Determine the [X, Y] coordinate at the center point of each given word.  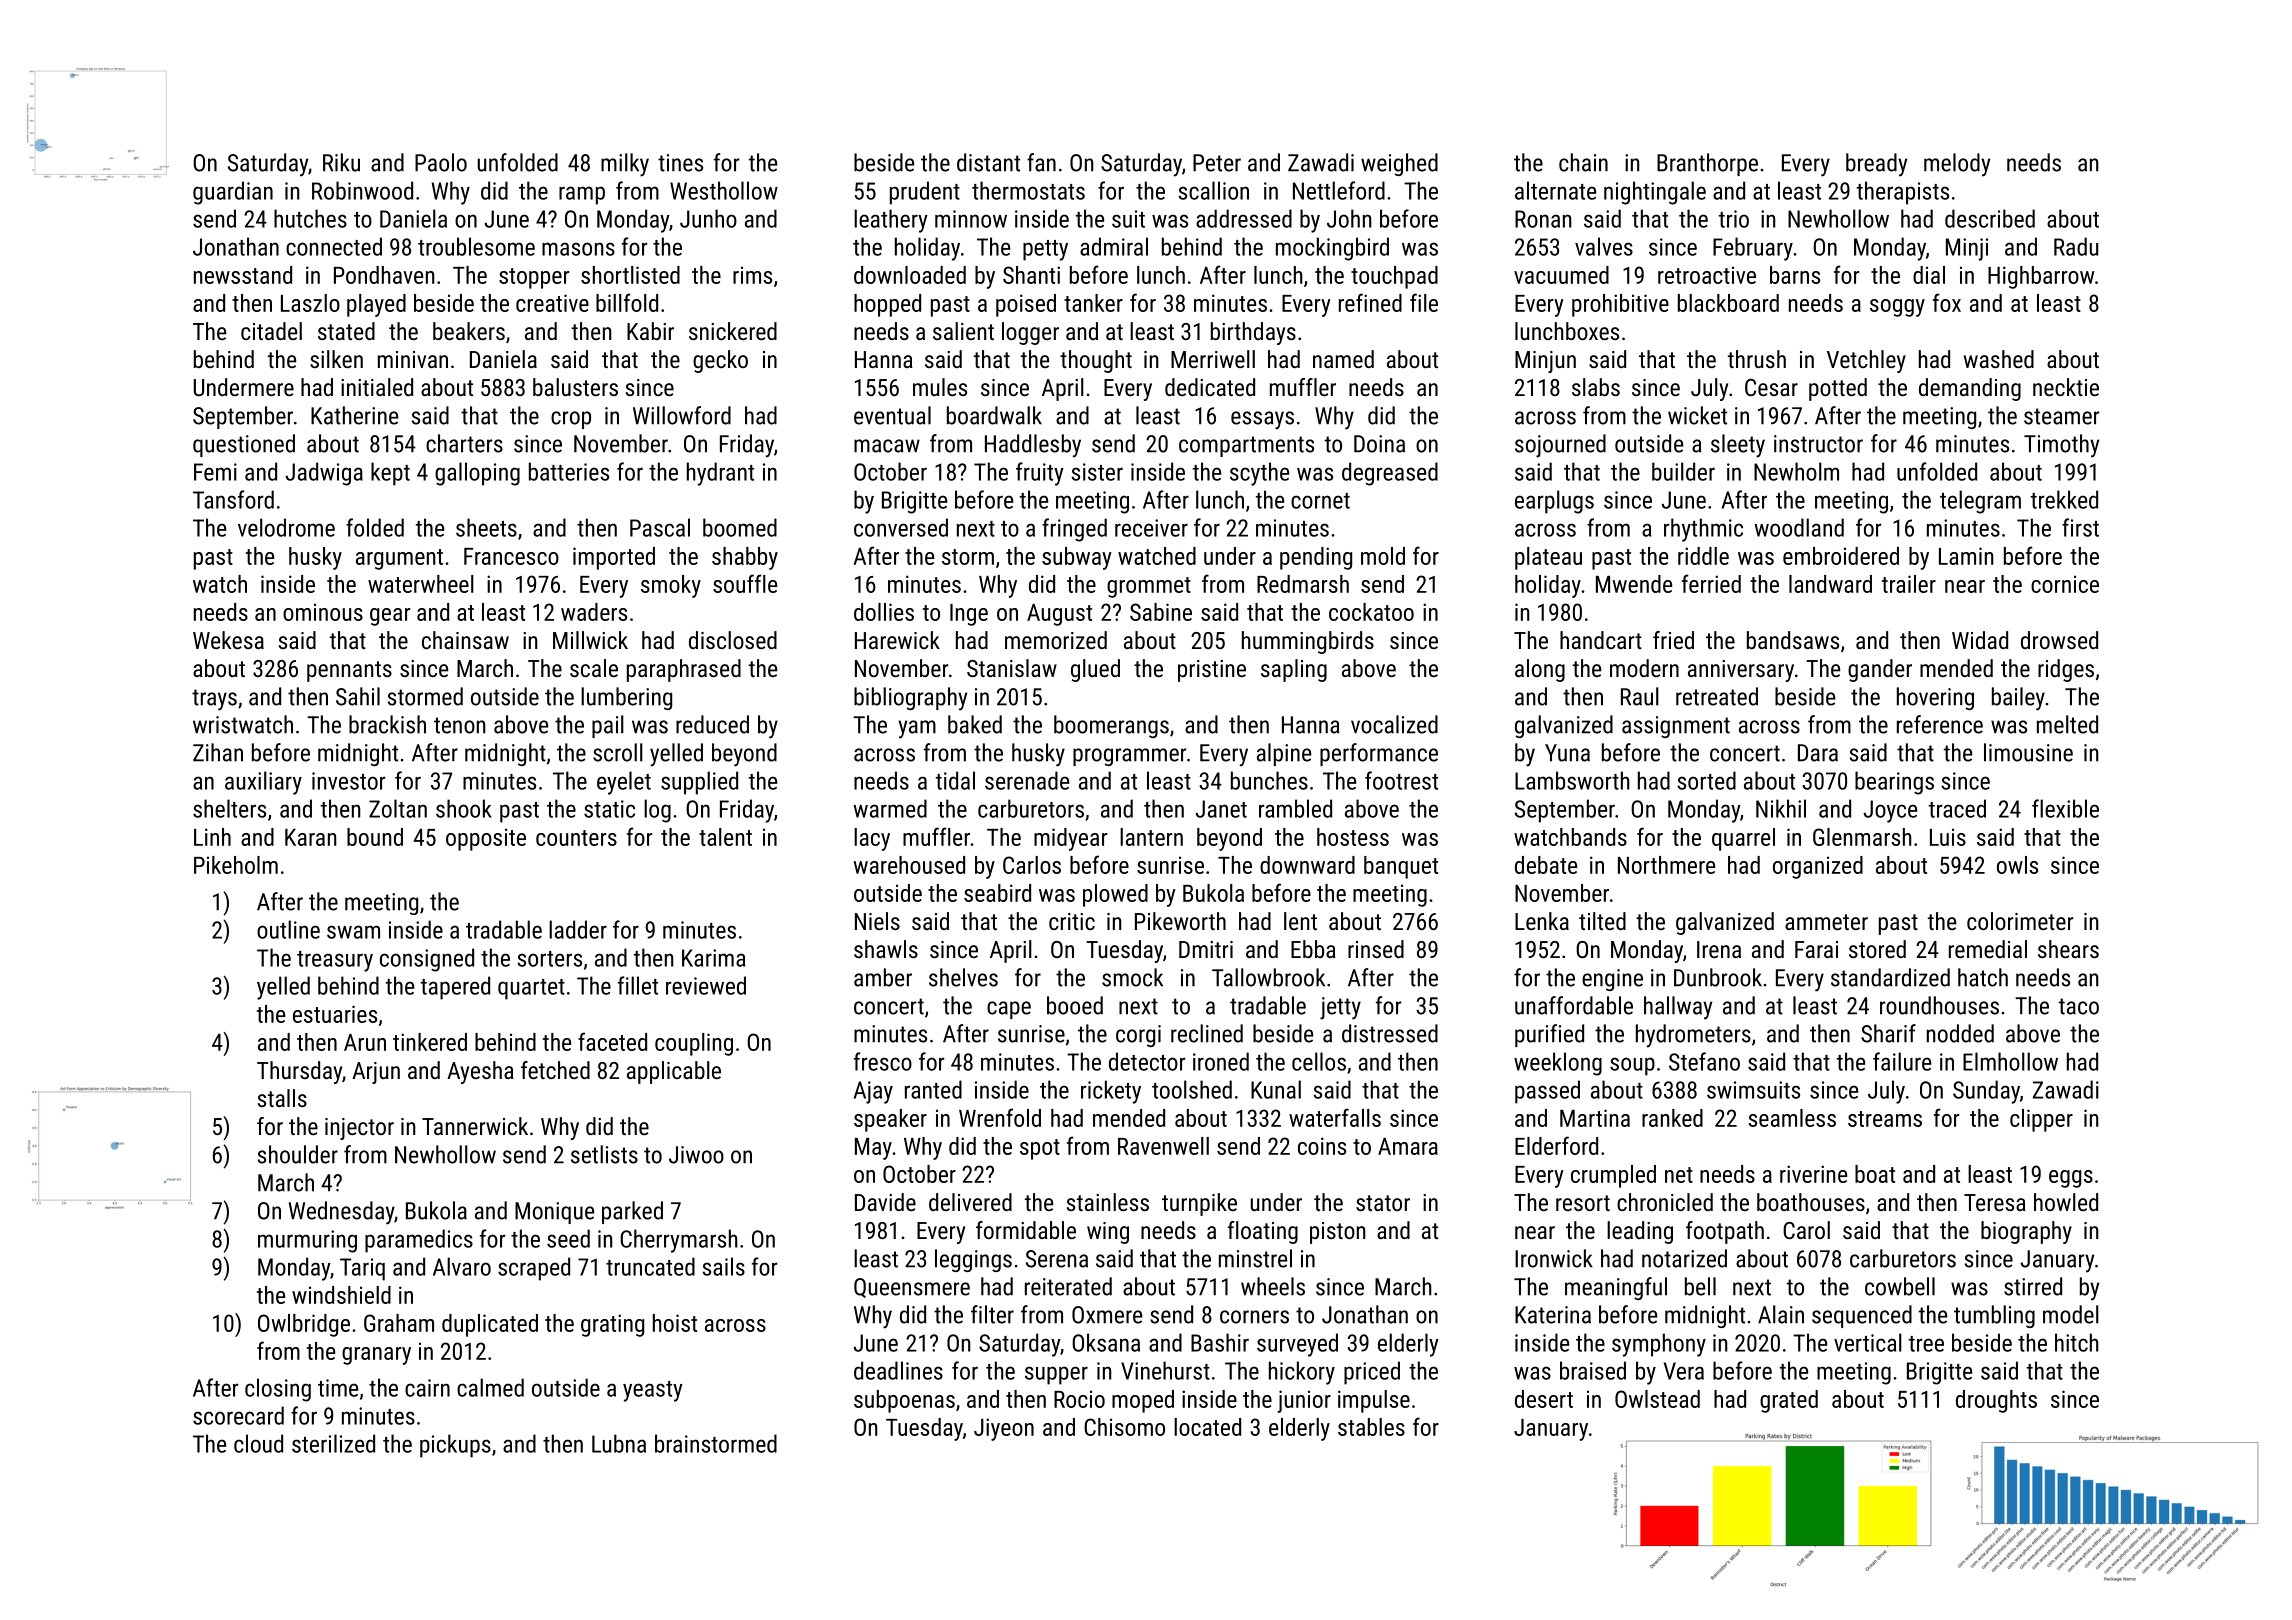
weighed [1399, 164]
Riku [341, 162]
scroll [618, 752]
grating [612, 1325]
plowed [1115, 895]
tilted [1602, 921]
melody [1957, 165]
